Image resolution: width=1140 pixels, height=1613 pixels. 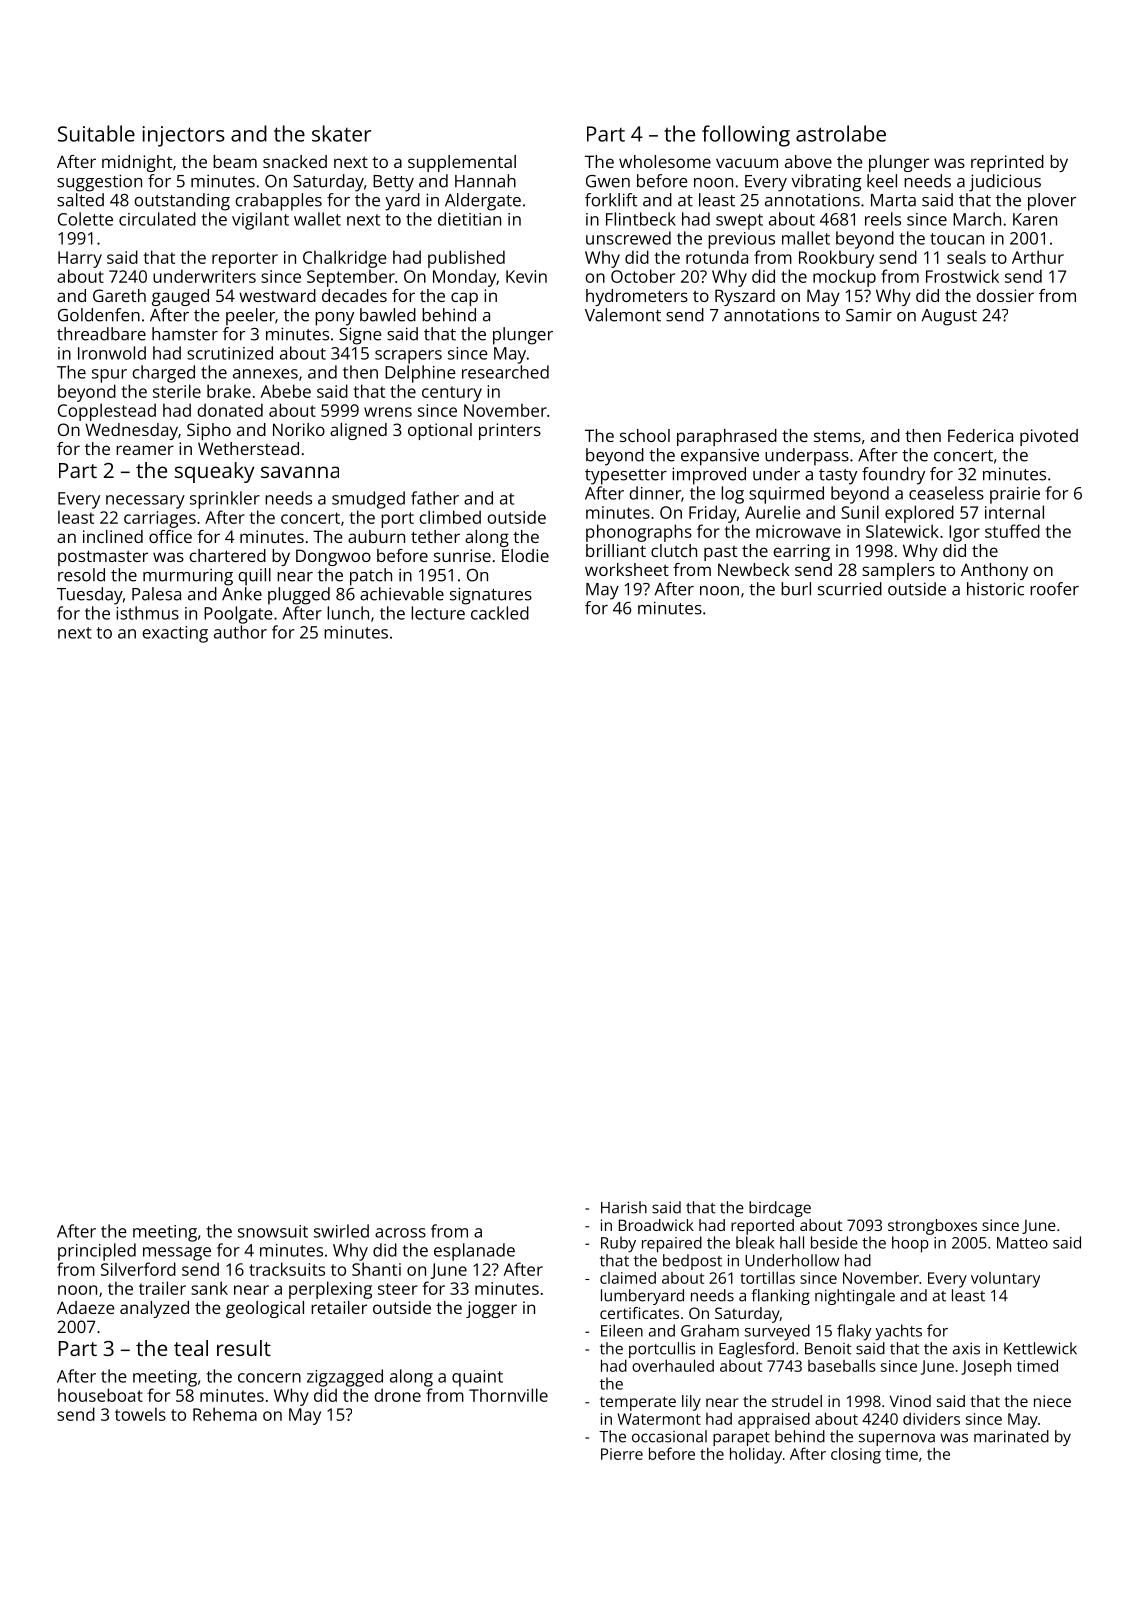 I want to click on historic, so click(x=995, y=589).
